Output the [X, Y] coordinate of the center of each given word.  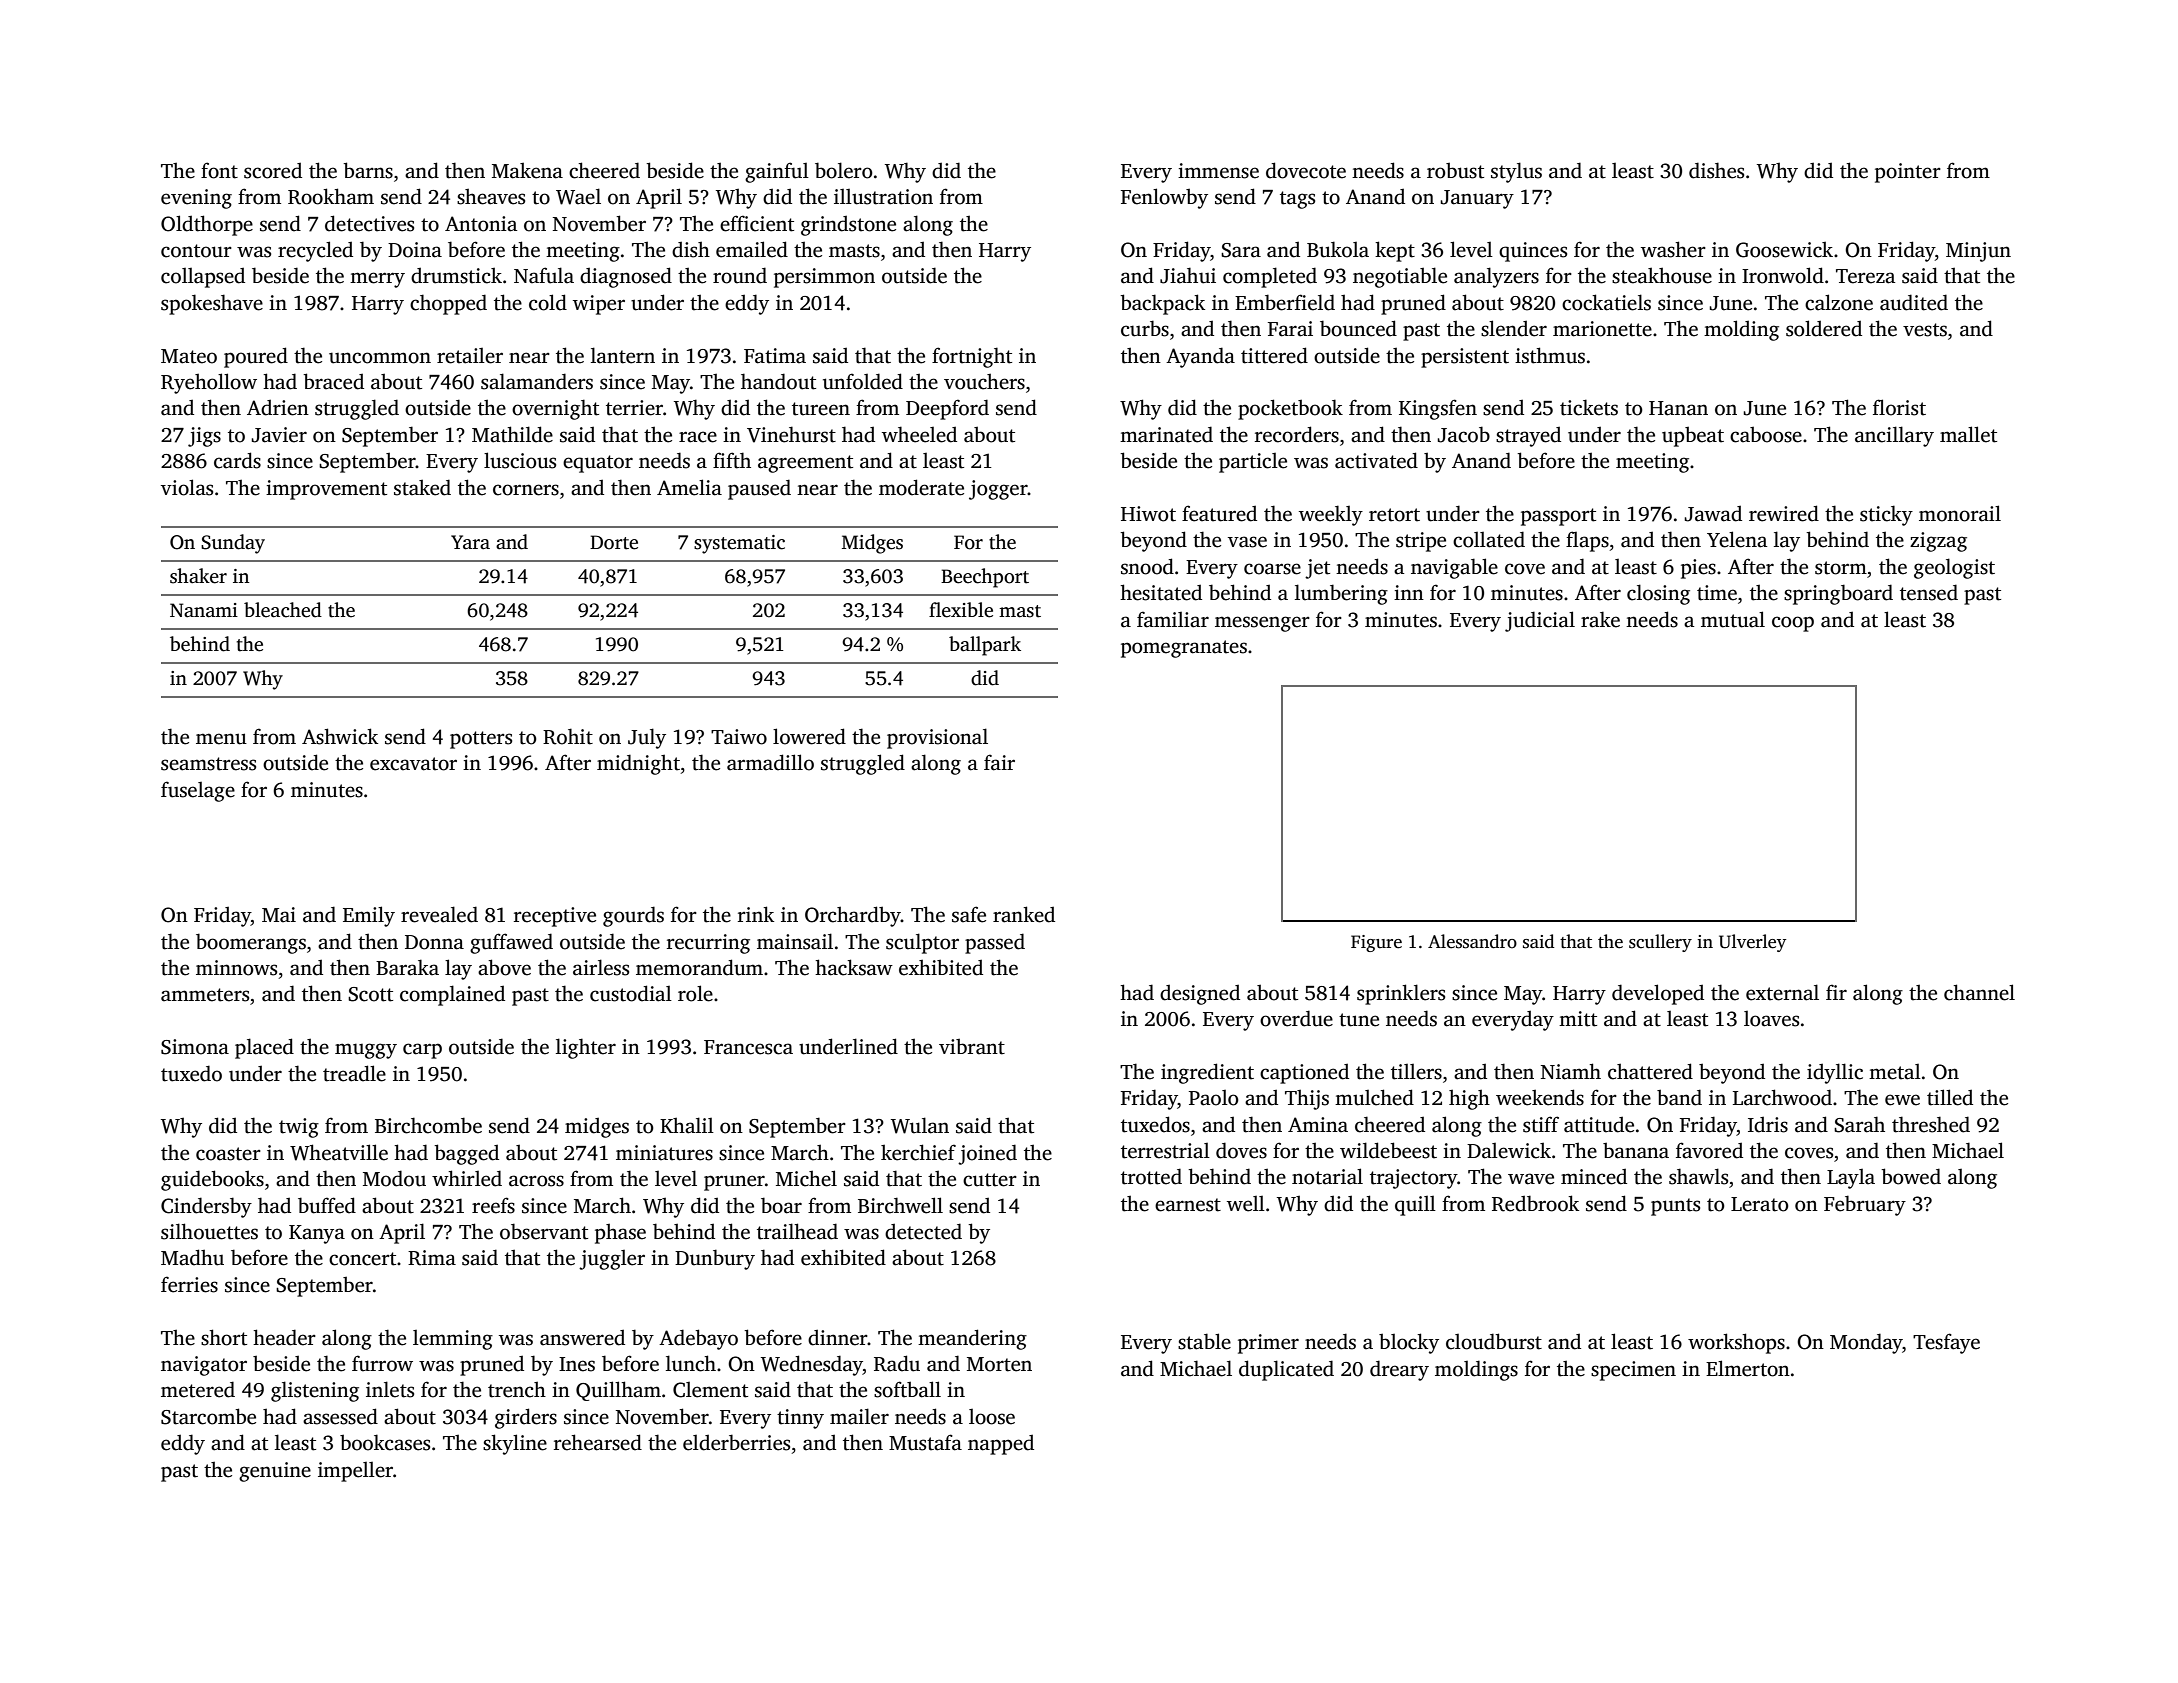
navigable [1454, 568]
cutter [990, 1180]
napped [1001, 1444]
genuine [275, 1472]
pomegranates [1184, 649]
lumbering [1341, 594]
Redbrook [1535, 1203]
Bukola [1338, 249]
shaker [198, 576]
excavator [413, 764]
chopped [448, 304]
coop [1793, 624]
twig [299, 1128]
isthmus [1550, 355]
